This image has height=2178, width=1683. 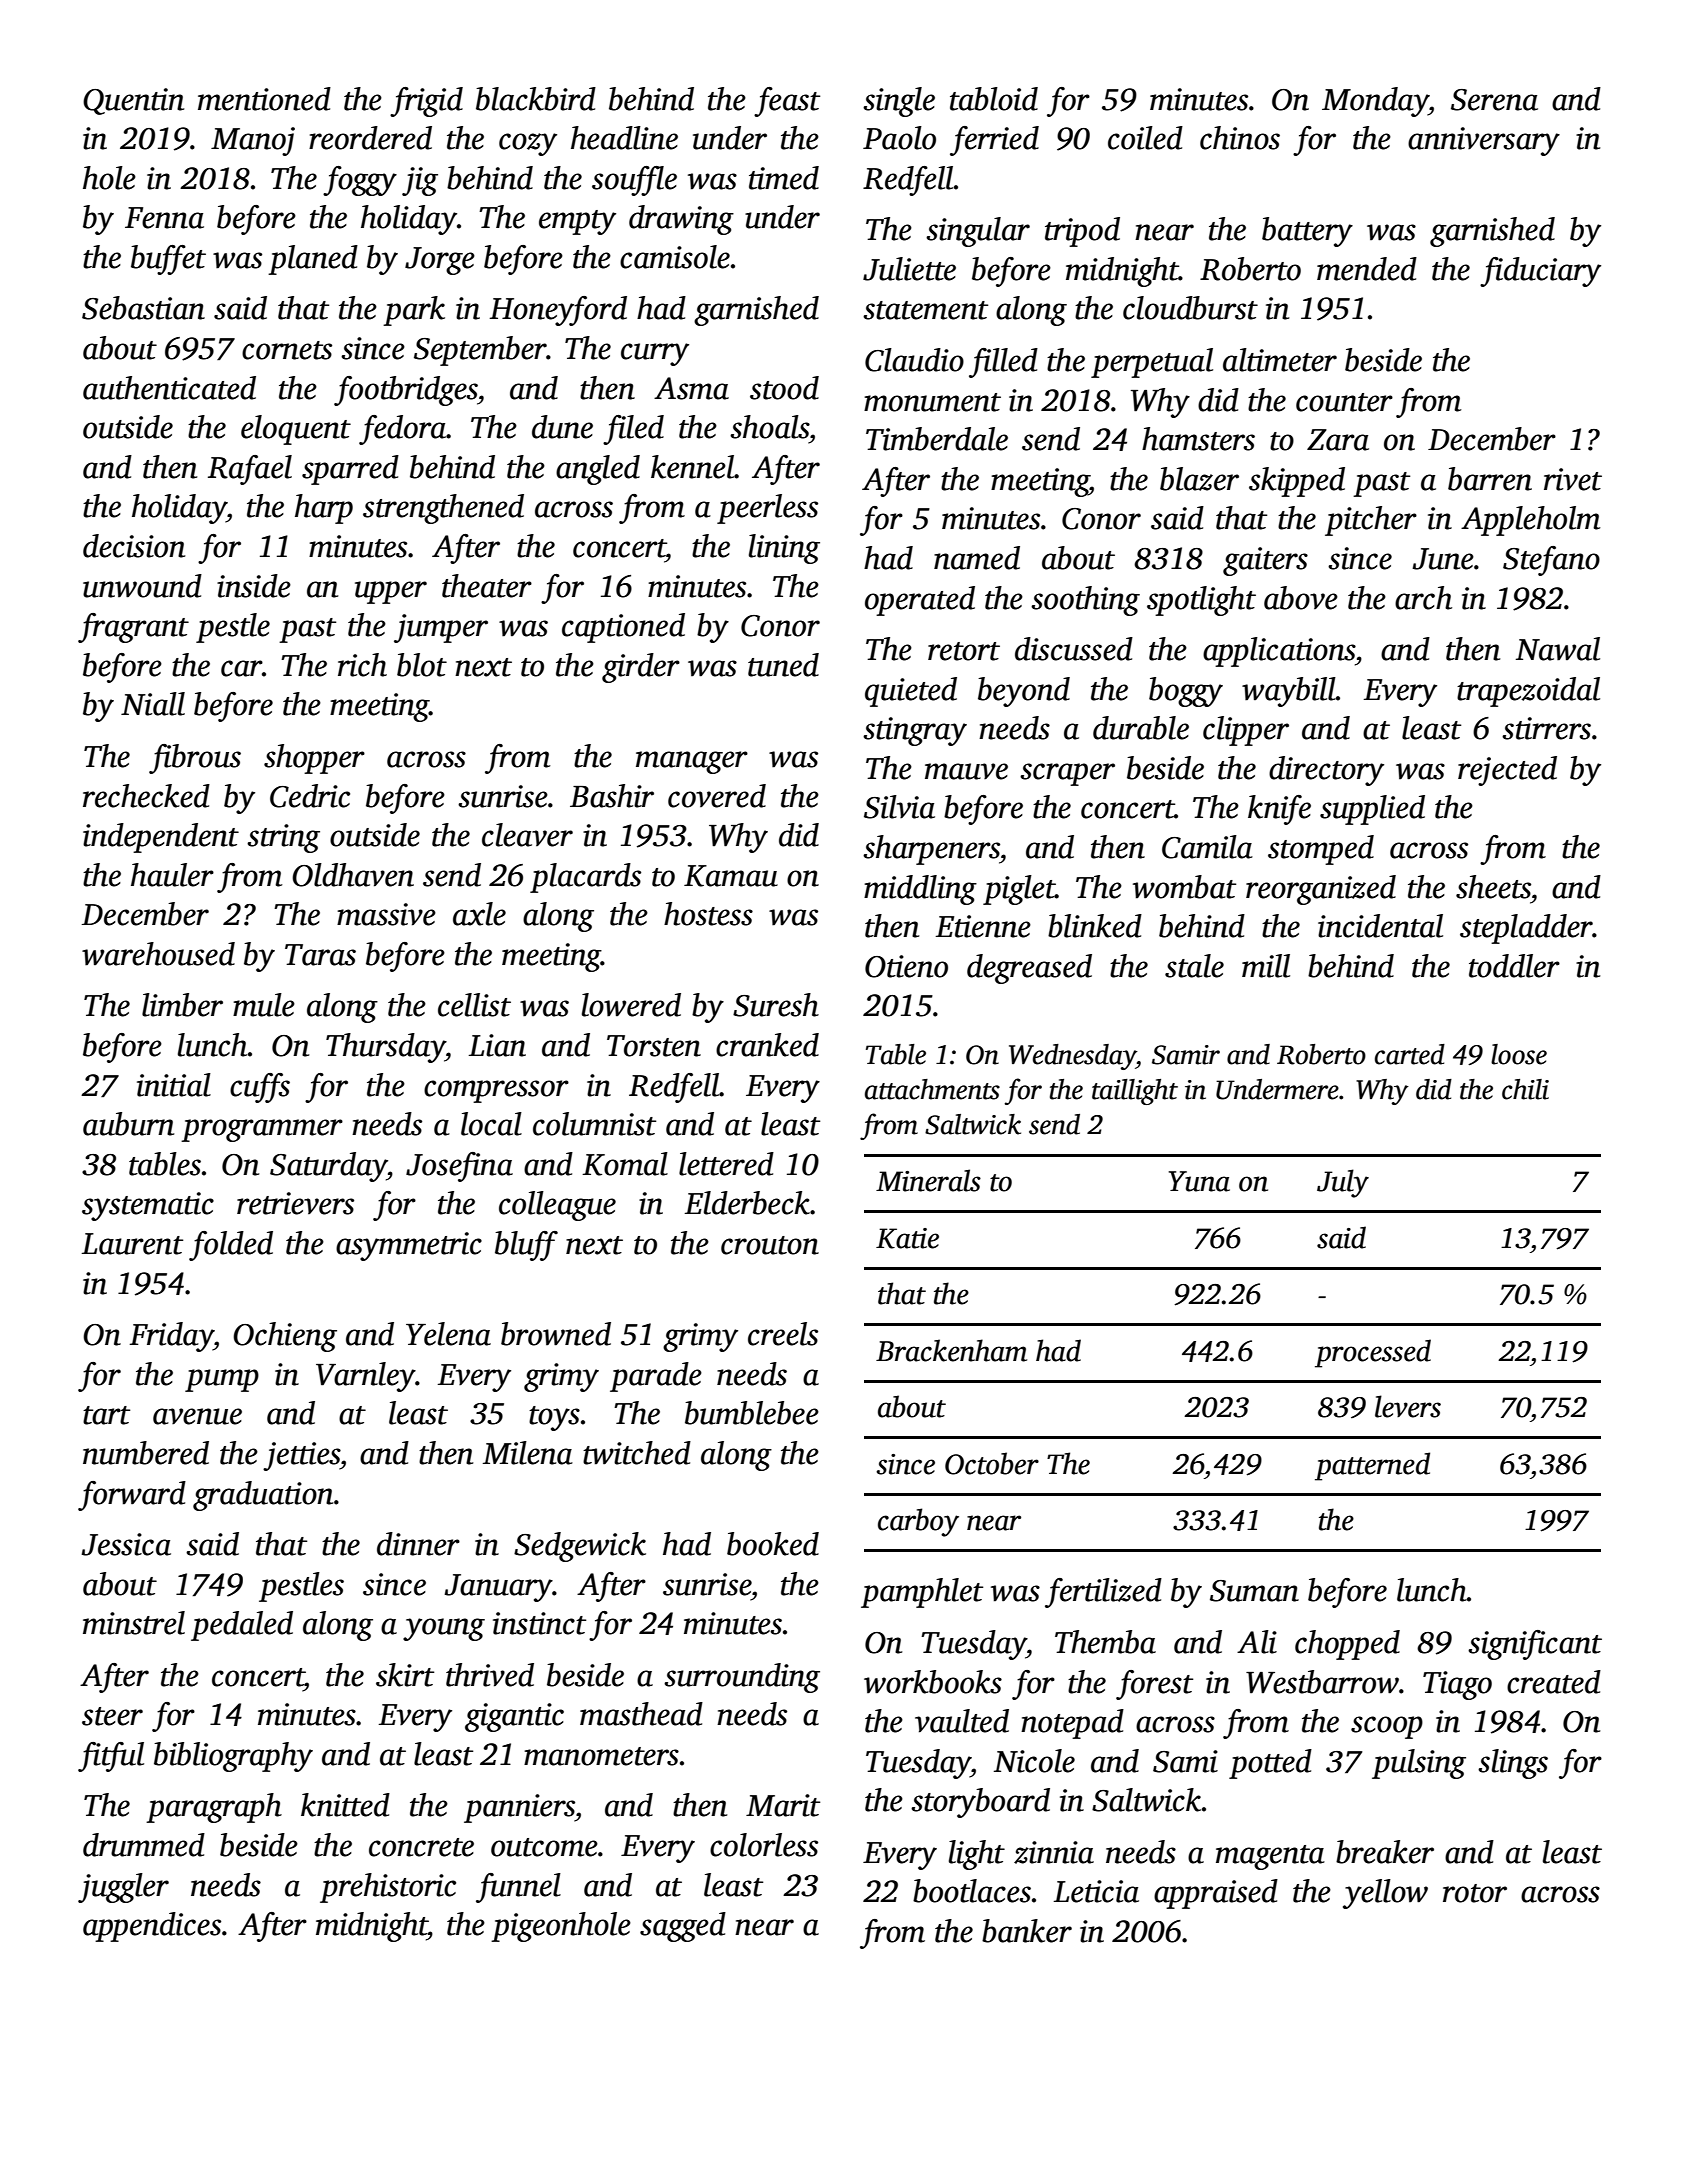 What do you see at coordinates (783, 1334) in the image?
I see `creels` at bounding box center [783, 1334].
